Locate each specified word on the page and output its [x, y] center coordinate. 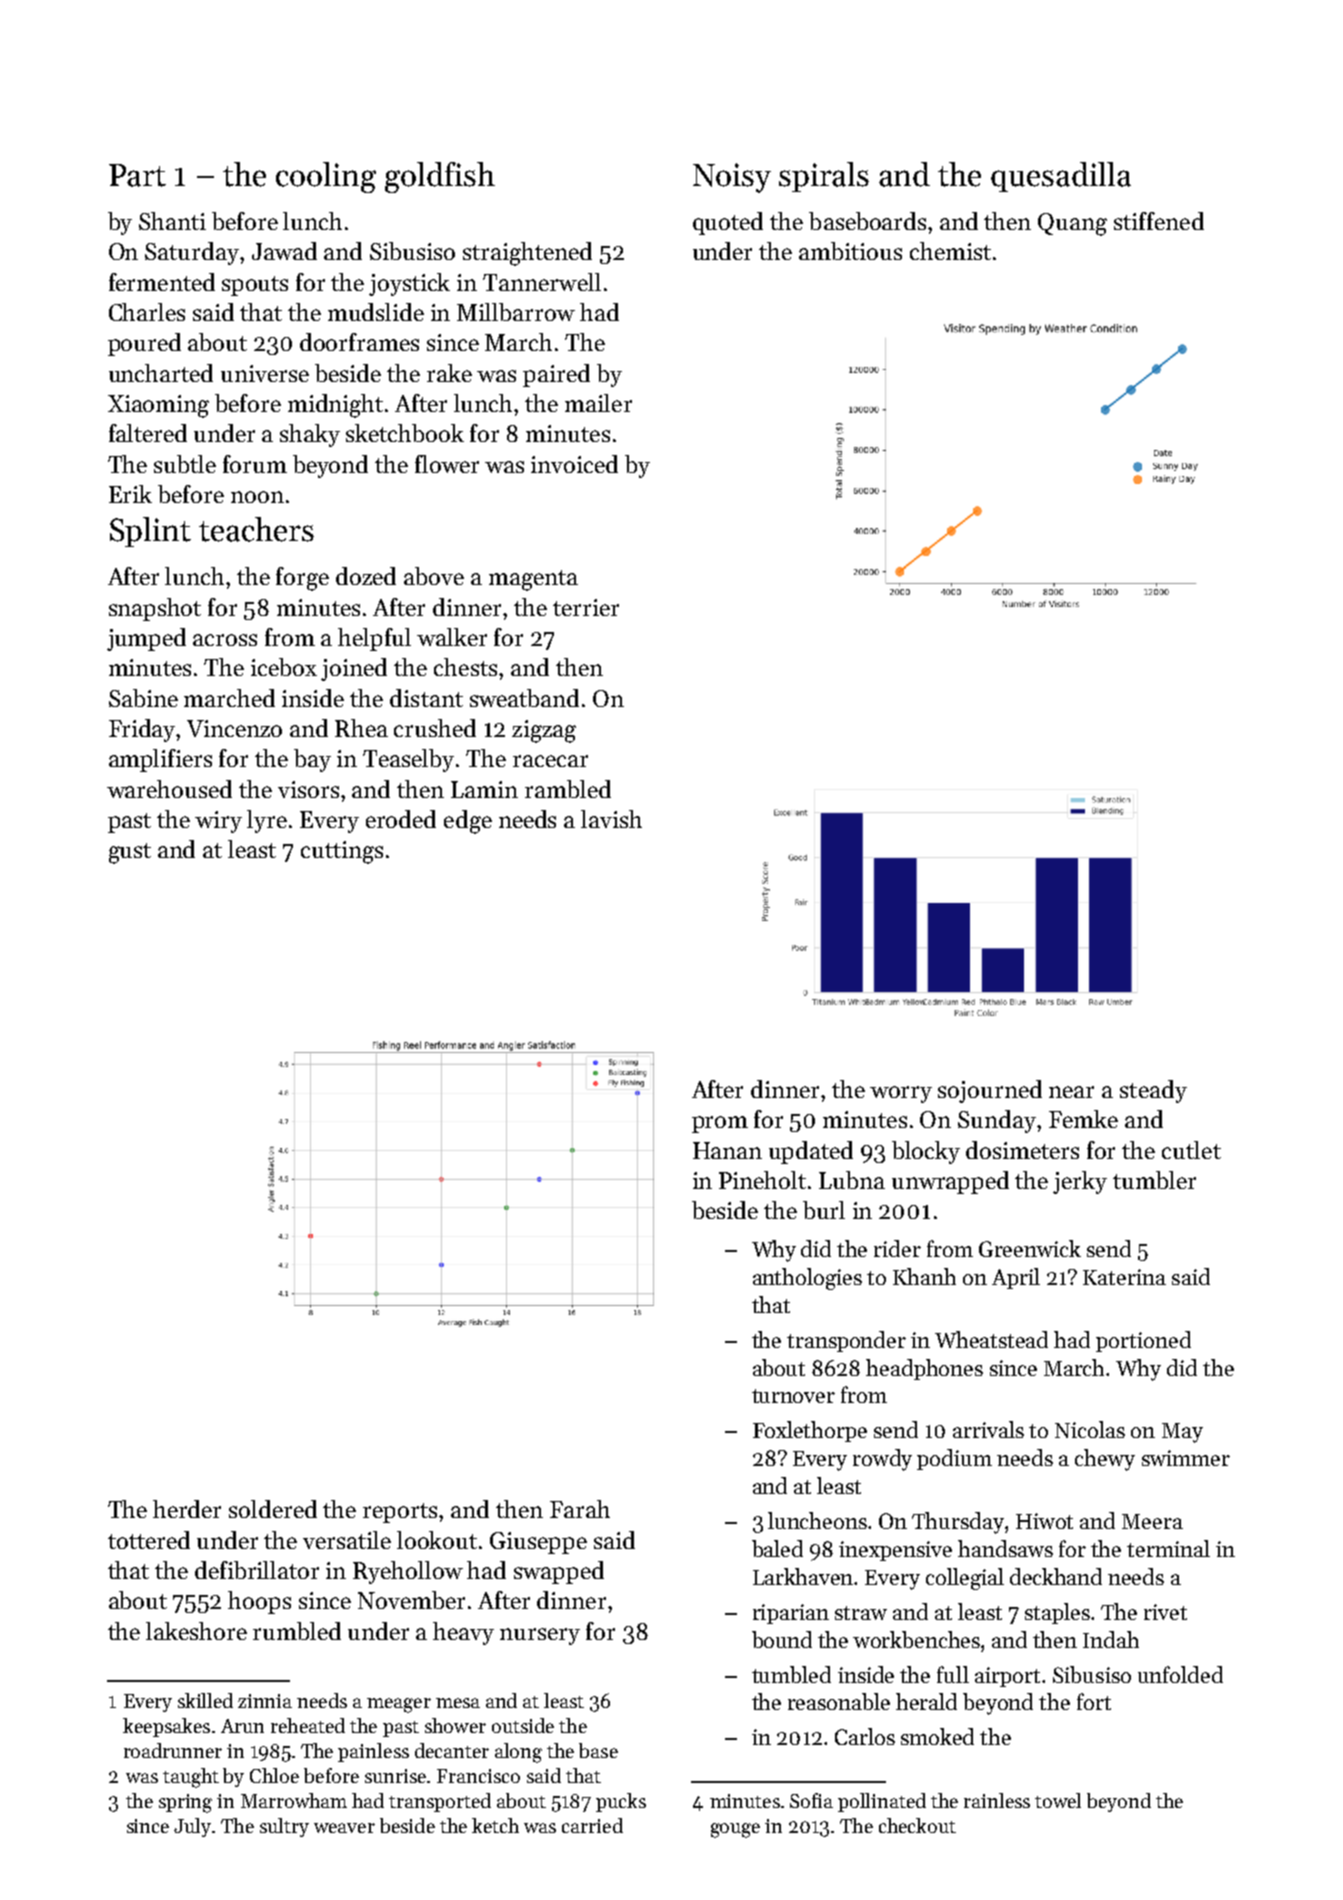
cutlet [1191, 1150]
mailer [598, 403]
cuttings [342, 852]
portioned [1143, 1341]
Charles [147, 312]
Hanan [727, 1150]
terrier [586, 607]
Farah [580, 1509]
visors [308, 789]
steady [1153, 1091]
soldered [273, 1509]
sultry [284, 1827]
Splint [150, 532]
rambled [568, 789]
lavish [611, 819]
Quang [1072, 224]
